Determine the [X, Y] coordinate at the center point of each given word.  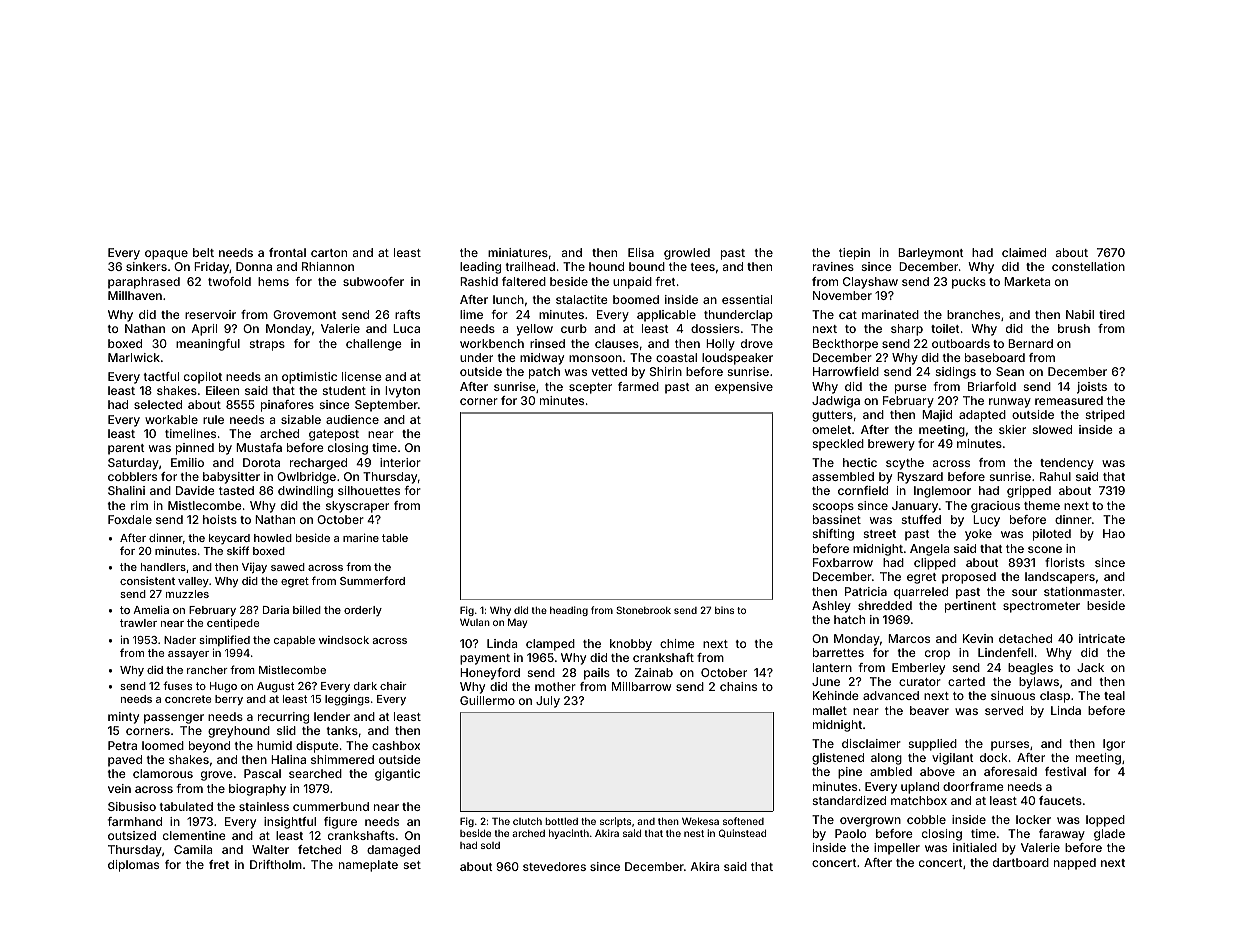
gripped [1029, 492]
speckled [838, 445]
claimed [1024, 252]
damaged [393, 851]
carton [329, 253]
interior [400, 462]
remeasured [1069, 400]
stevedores [554, 866]
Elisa [641, 252]
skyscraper [357, 507]
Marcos [909, 638]
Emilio [187, 462]
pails [597, 674]
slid [286, 730]
